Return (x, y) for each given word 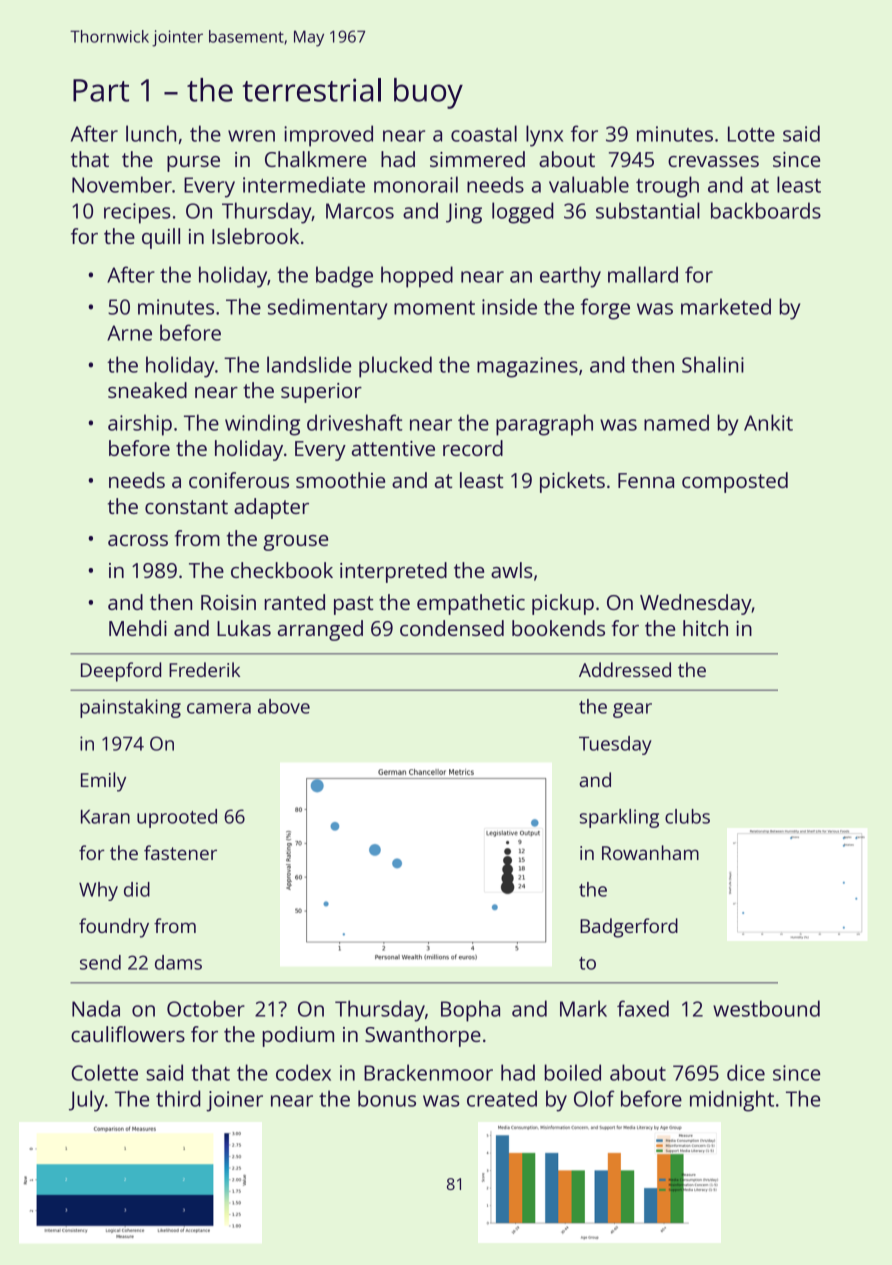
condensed (452, 628)
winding (262, 425)
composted (735, 482)
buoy (428, 93)
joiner (234, 1101)
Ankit (768, 422)
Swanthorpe (423, 1036)
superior (321, 393)
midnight (732, 1101)
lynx (544, 136)
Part (101, 90)
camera (219, 708)
